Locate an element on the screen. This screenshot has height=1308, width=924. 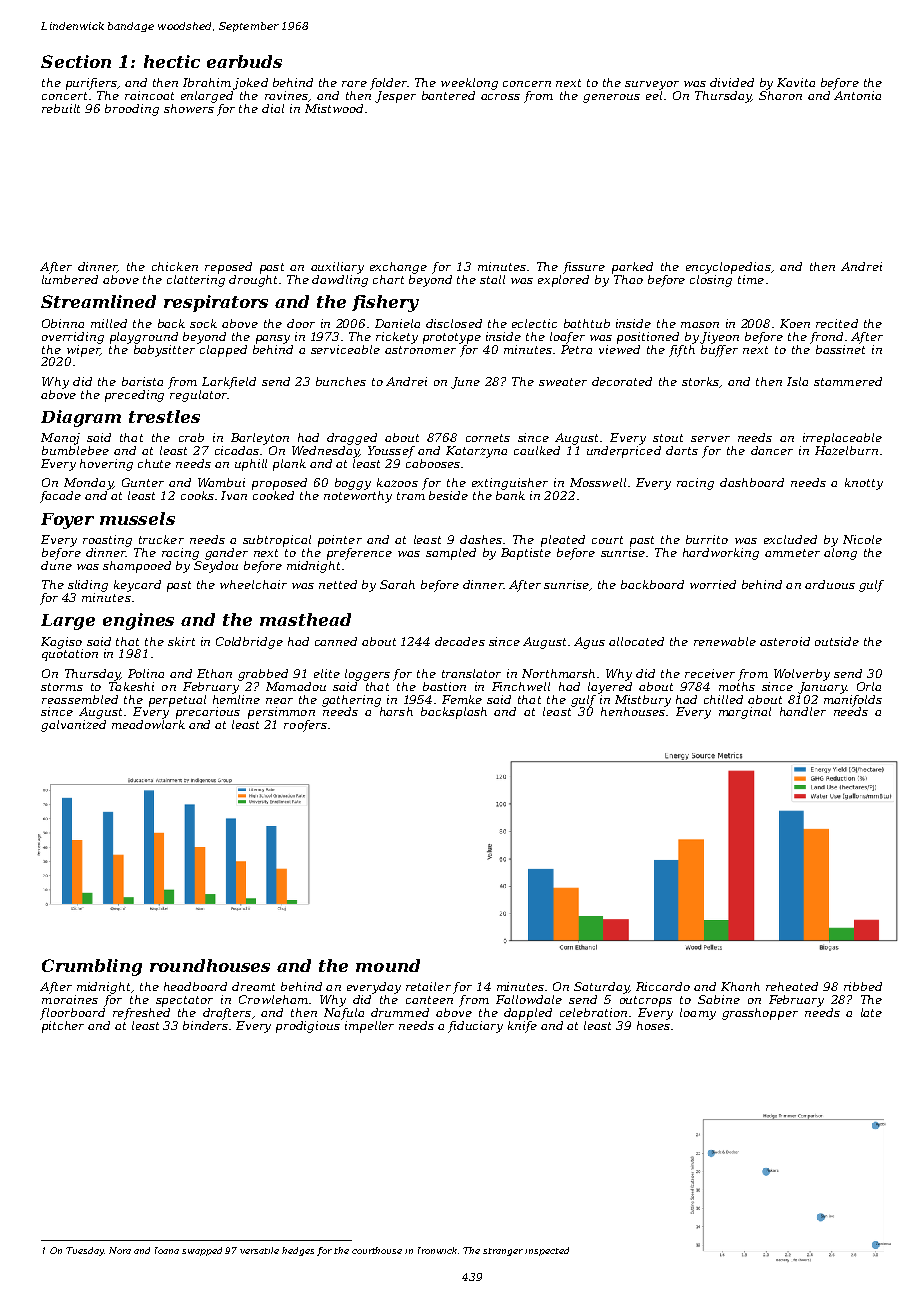
facade is located at coordinates (60, 497).
